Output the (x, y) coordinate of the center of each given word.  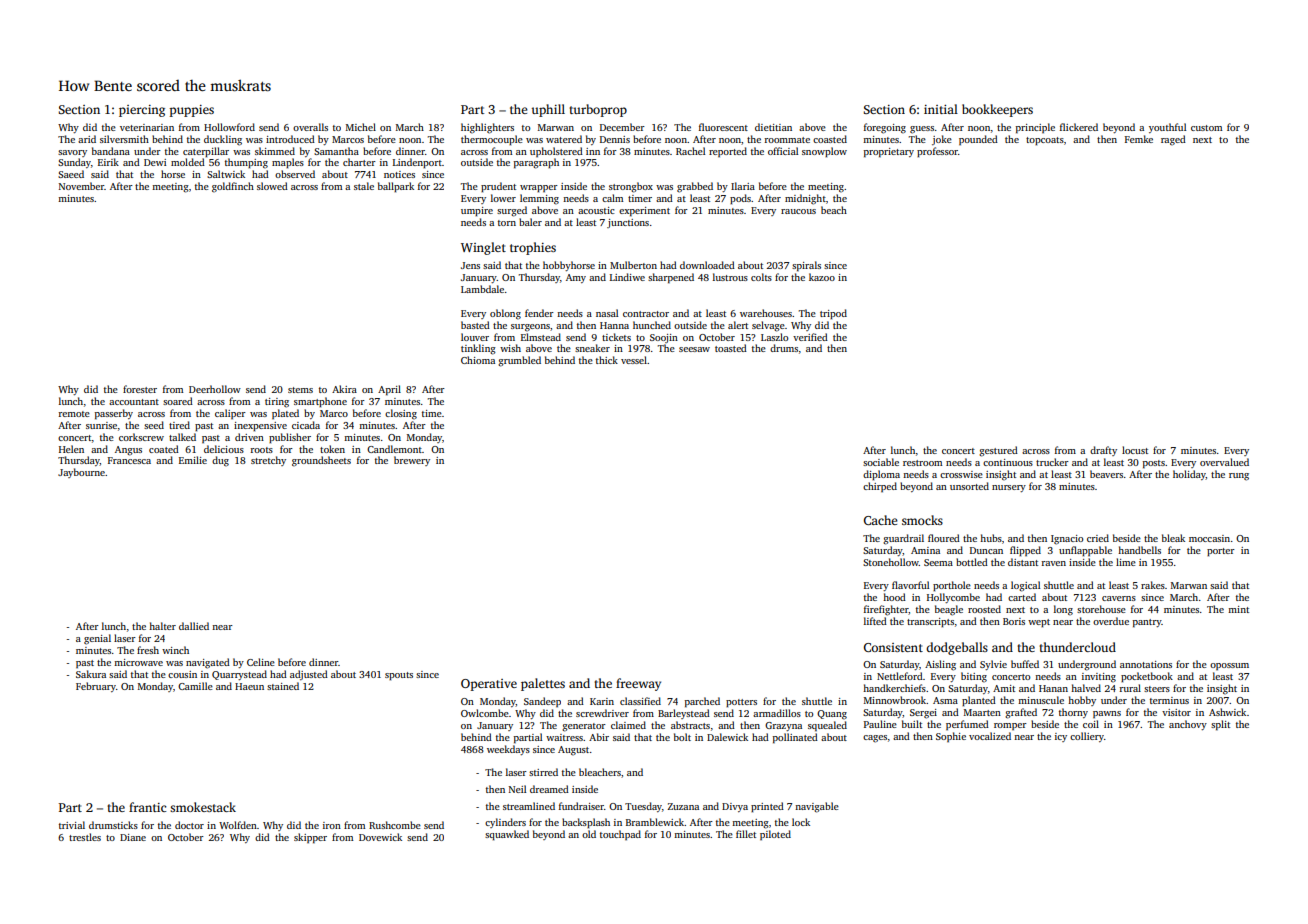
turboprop (598, 110)
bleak (1173, 538)
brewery (412, 461)
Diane (133, 837)
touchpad (620, 835)
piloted (775, 835)
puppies (191, 111)
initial (941, 109)
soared (178, 401)
